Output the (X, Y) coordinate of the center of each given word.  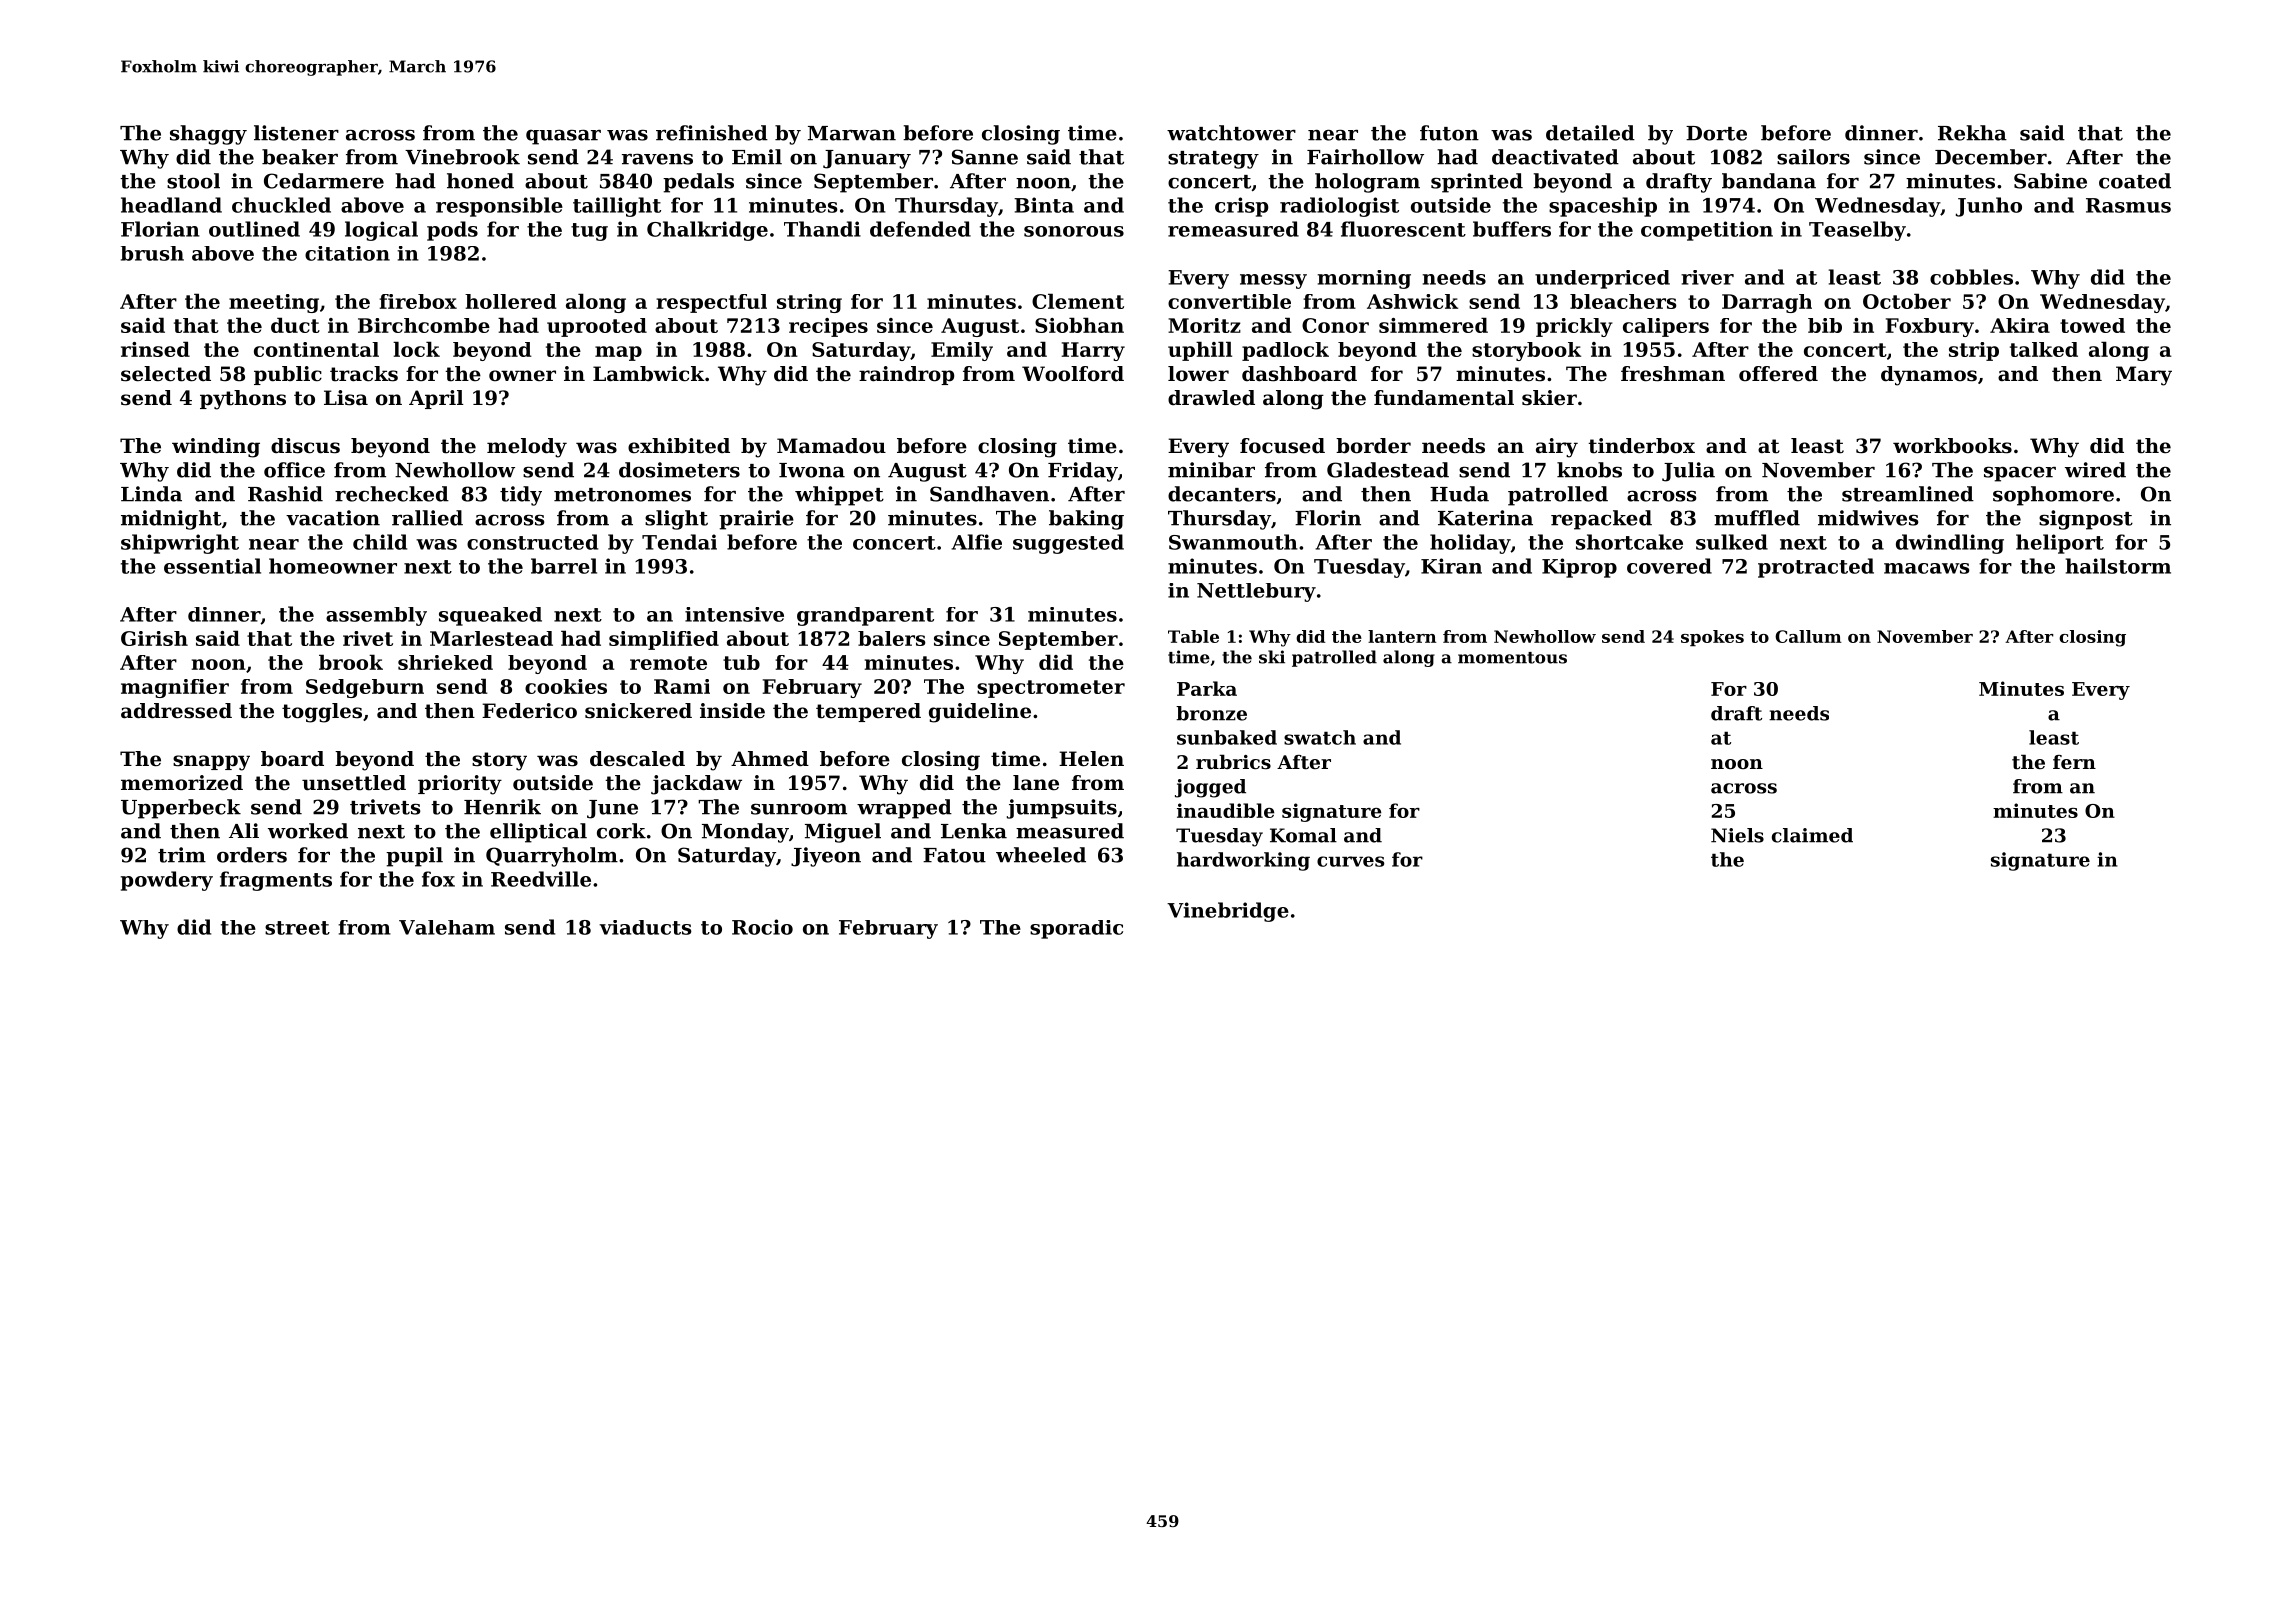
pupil (414, 857)
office (294, 470)
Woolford (1073, 374)
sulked (1732, 542)
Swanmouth (1233, 542)
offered (1778, 374)
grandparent (865, 616)
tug (589, 232)
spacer (2020, 474)
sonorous (1074, 231)
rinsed (155, 349)
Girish (154, 638)
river (1707, 277)
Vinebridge (1228, 912)
